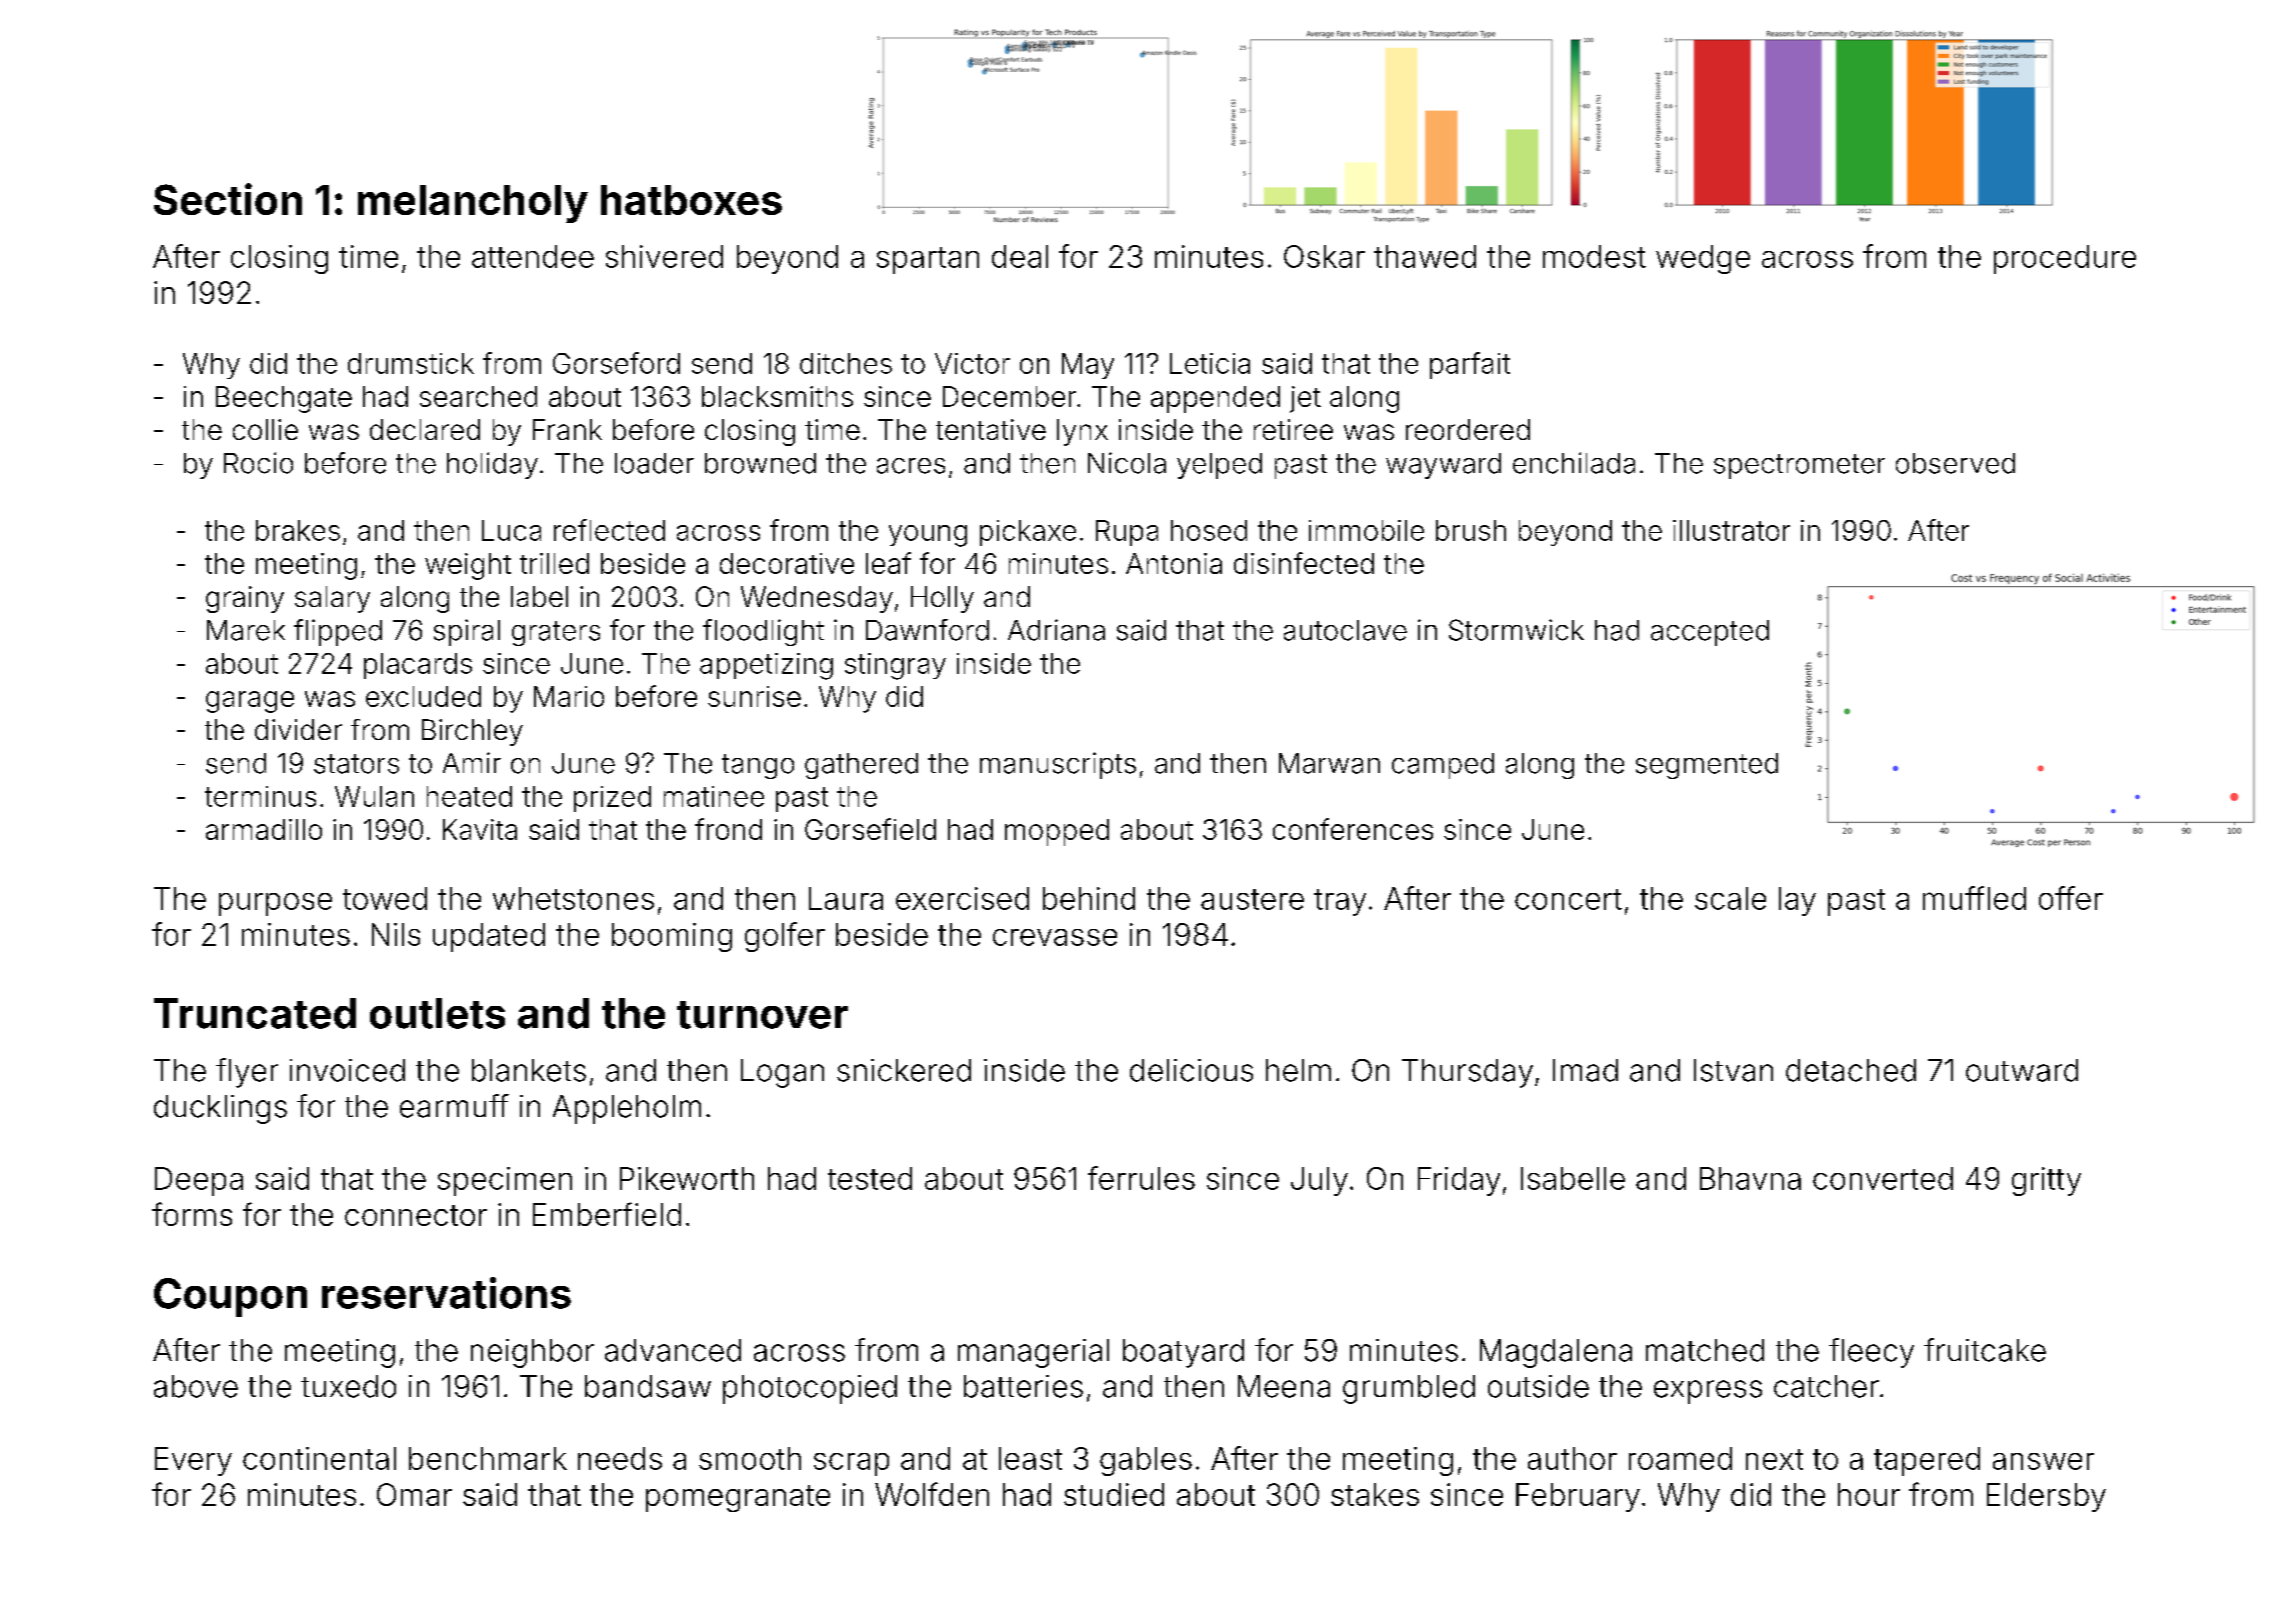 The height and width of the screenshot is (1620, 2292). What do you see at coordinates (870, 1178) in the screenshot?
I see `tested` at bounding box center [870, 1178].
